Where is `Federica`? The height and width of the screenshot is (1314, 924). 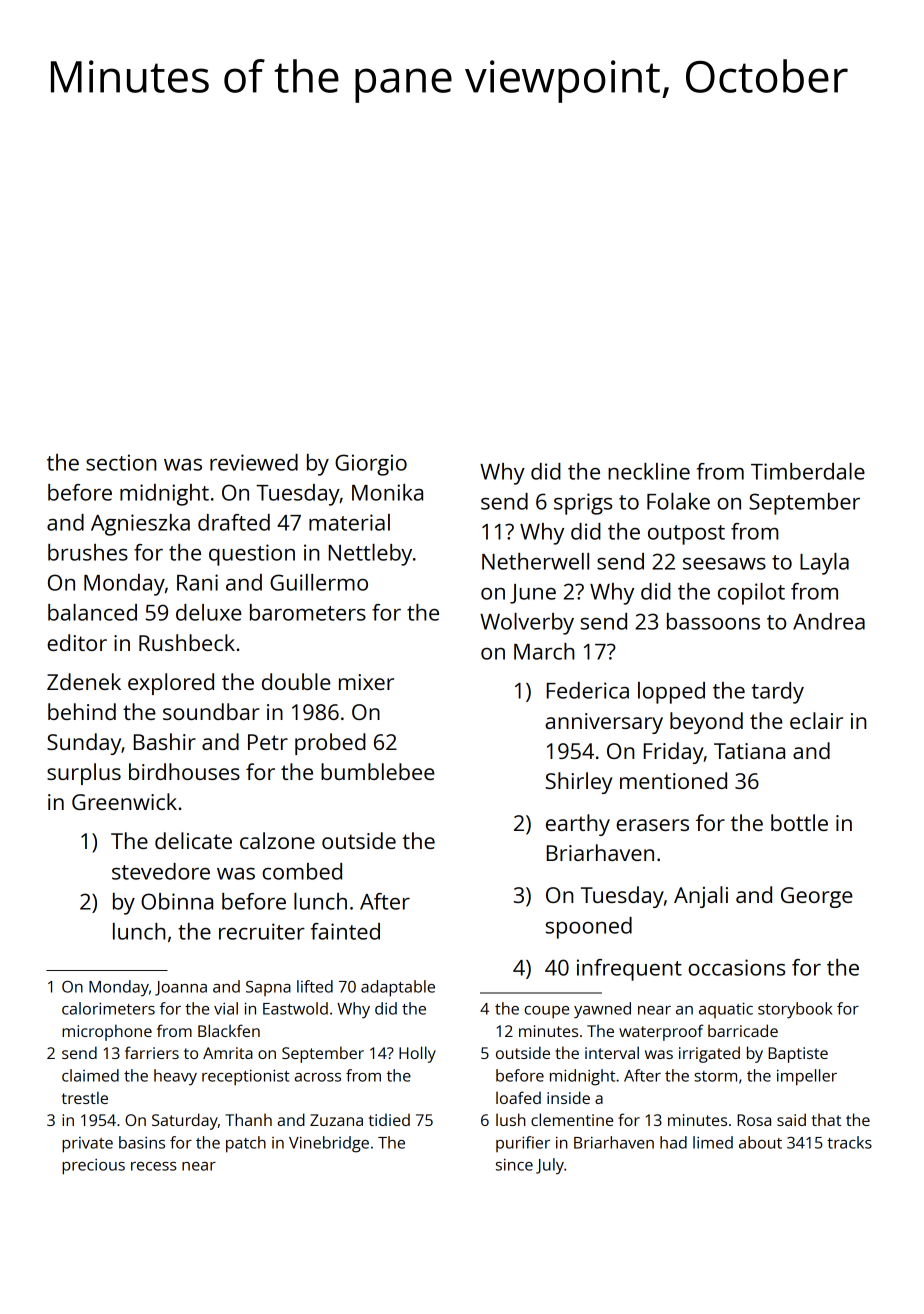 Federica is located at coordinates (588, 690).
